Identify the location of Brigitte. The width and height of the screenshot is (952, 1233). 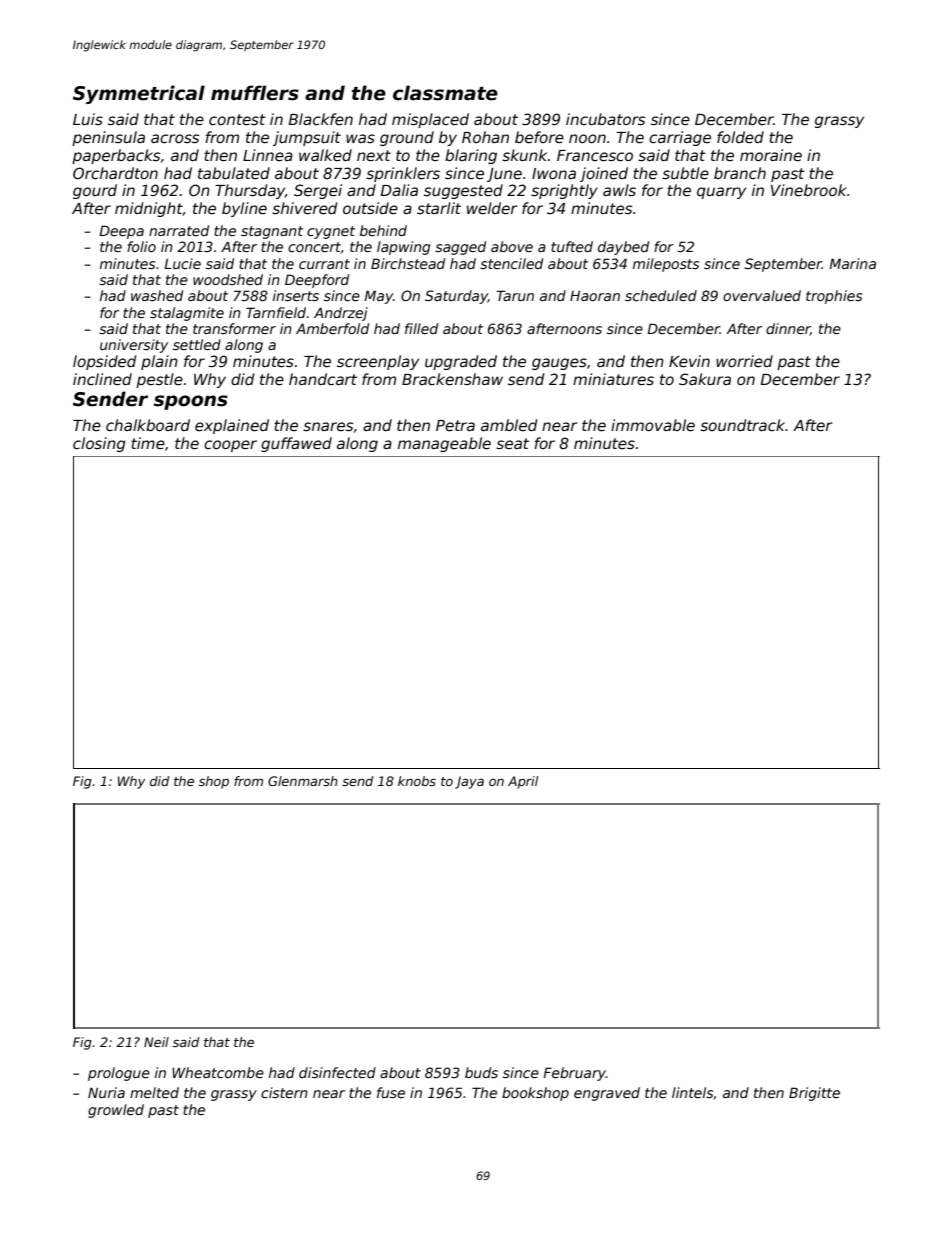
(814, 1094).
